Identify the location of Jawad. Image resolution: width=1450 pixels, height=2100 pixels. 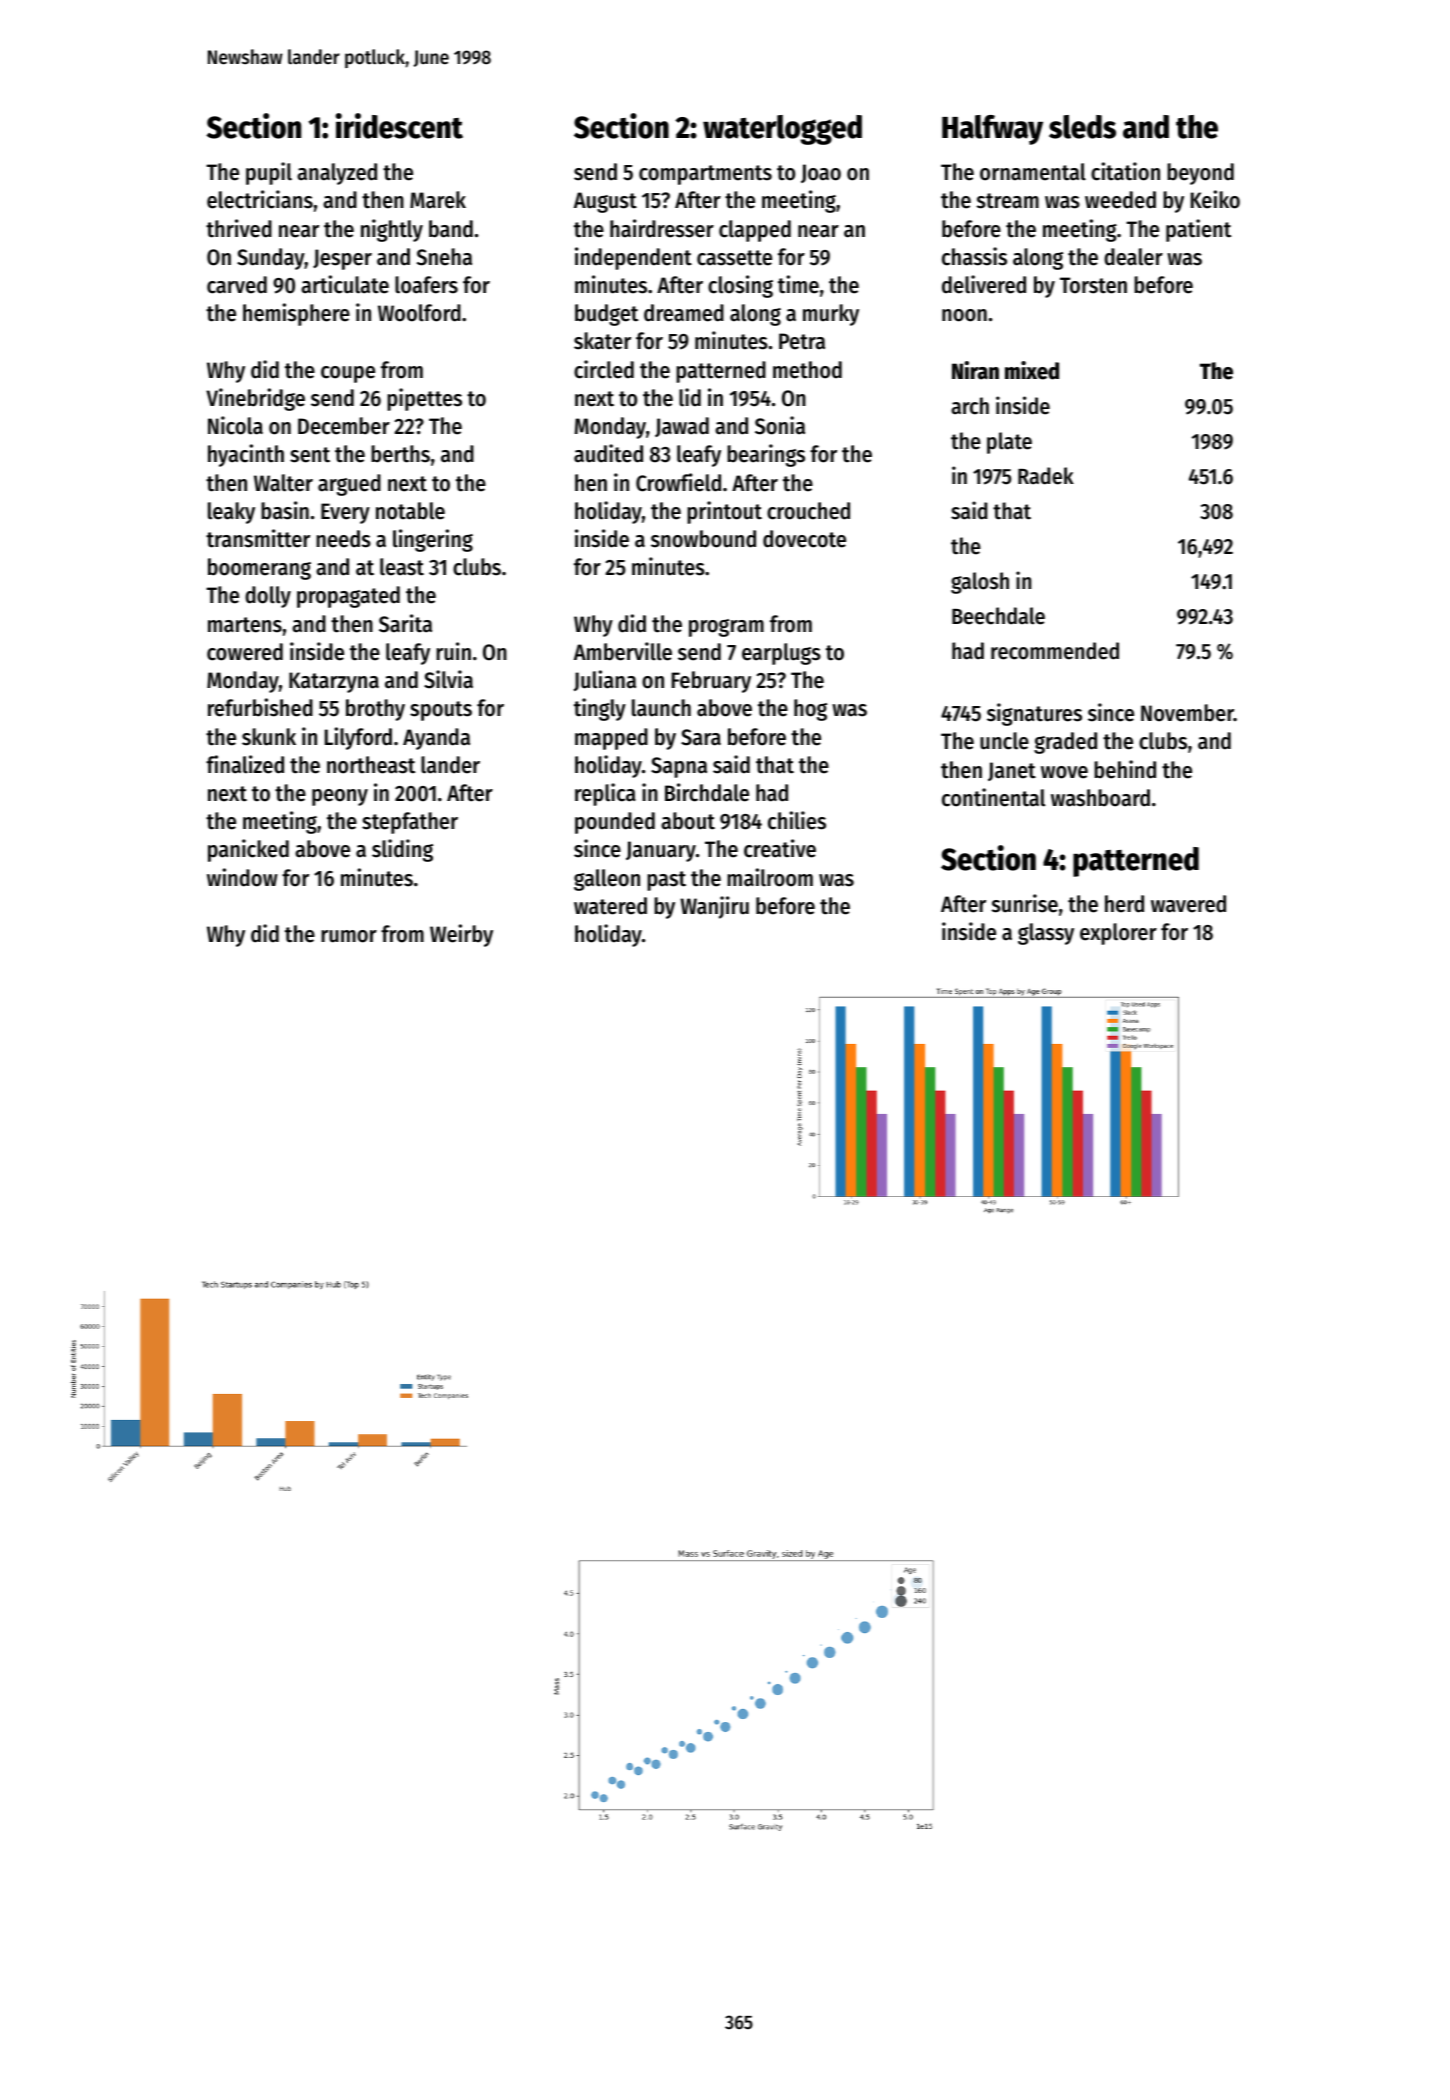
(682, 427).
